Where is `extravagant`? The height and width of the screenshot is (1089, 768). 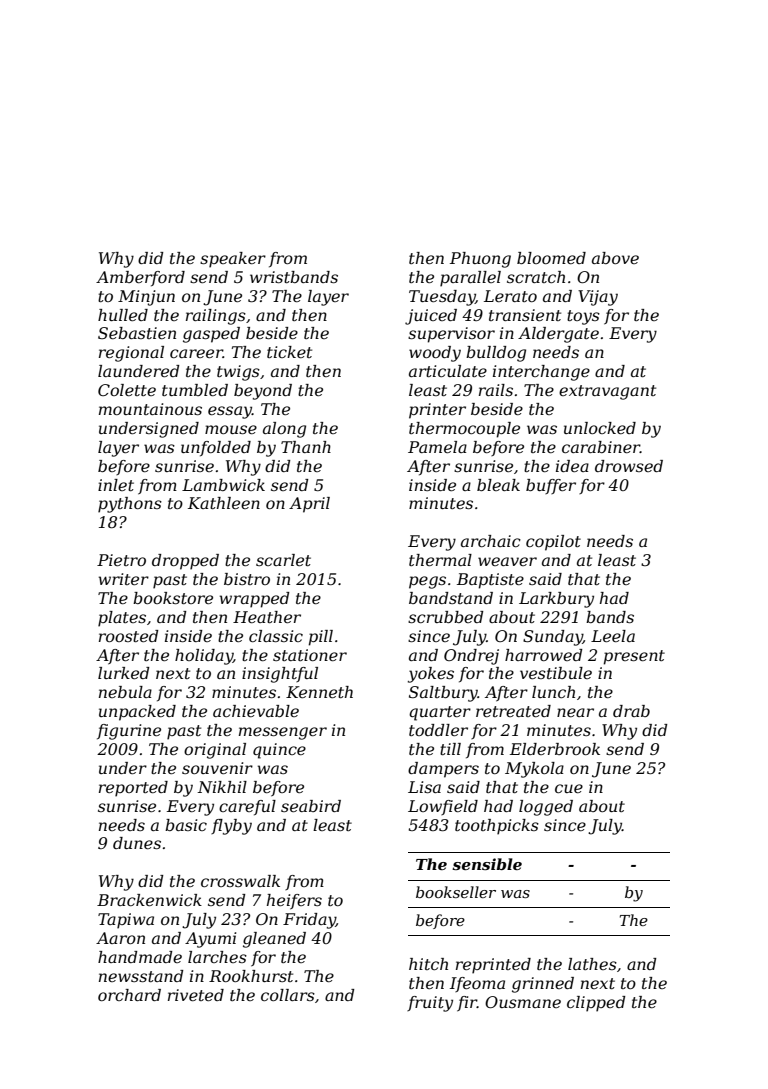 extravagant is located at coordinates (607, 392).
